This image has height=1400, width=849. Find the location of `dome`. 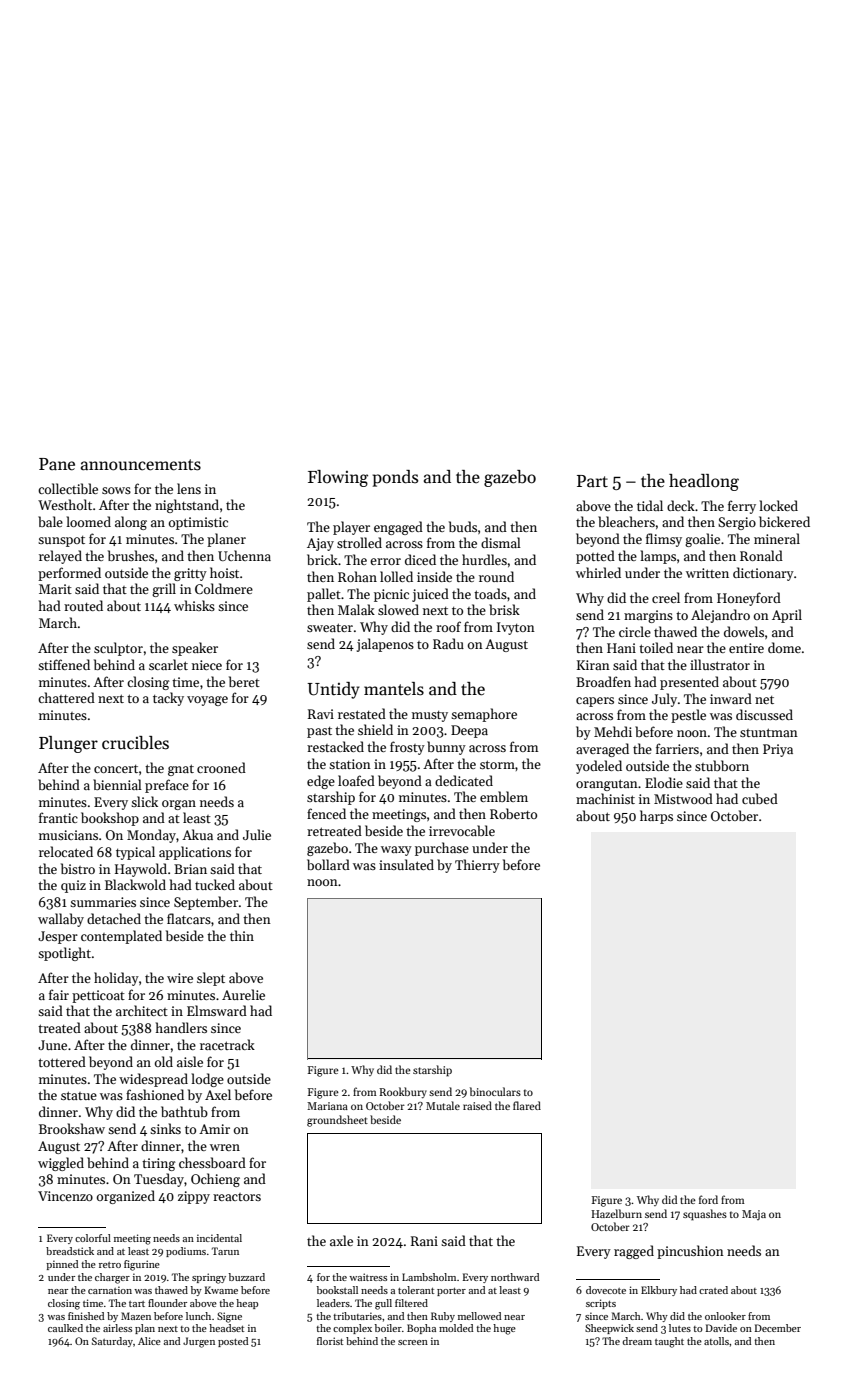

dome is located at coordinates (784, 647).
